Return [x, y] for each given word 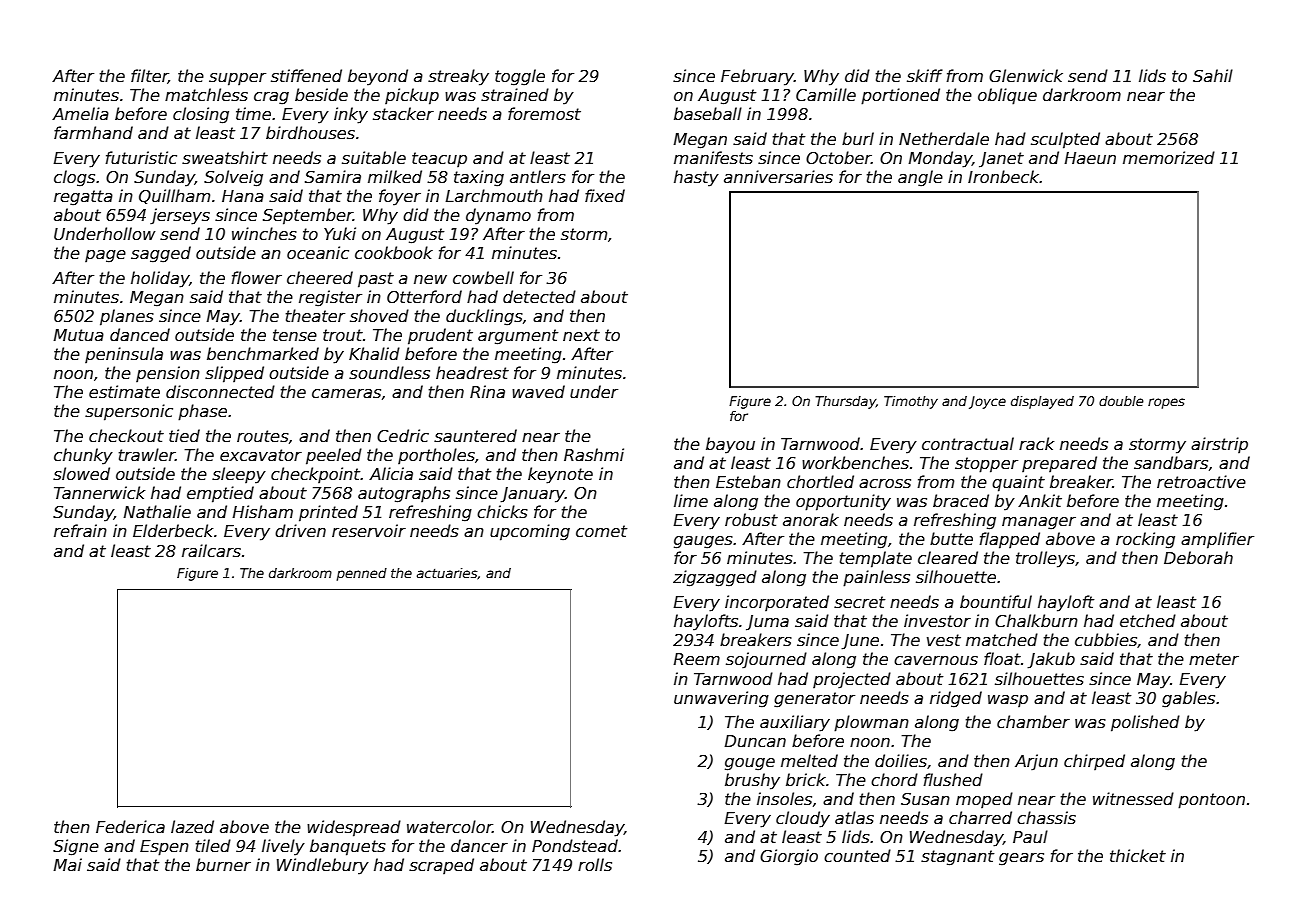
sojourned [766, 660]
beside [321, 95]
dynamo [498, 216]
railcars [211, 551]
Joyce [987, 402]
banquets [348, 847]
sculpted [1065, 140]
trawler [147, 454]
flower [257, 277]
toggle [520, 77]
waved [538, 391]
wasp [1008, 701]
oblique [1007, 96]
